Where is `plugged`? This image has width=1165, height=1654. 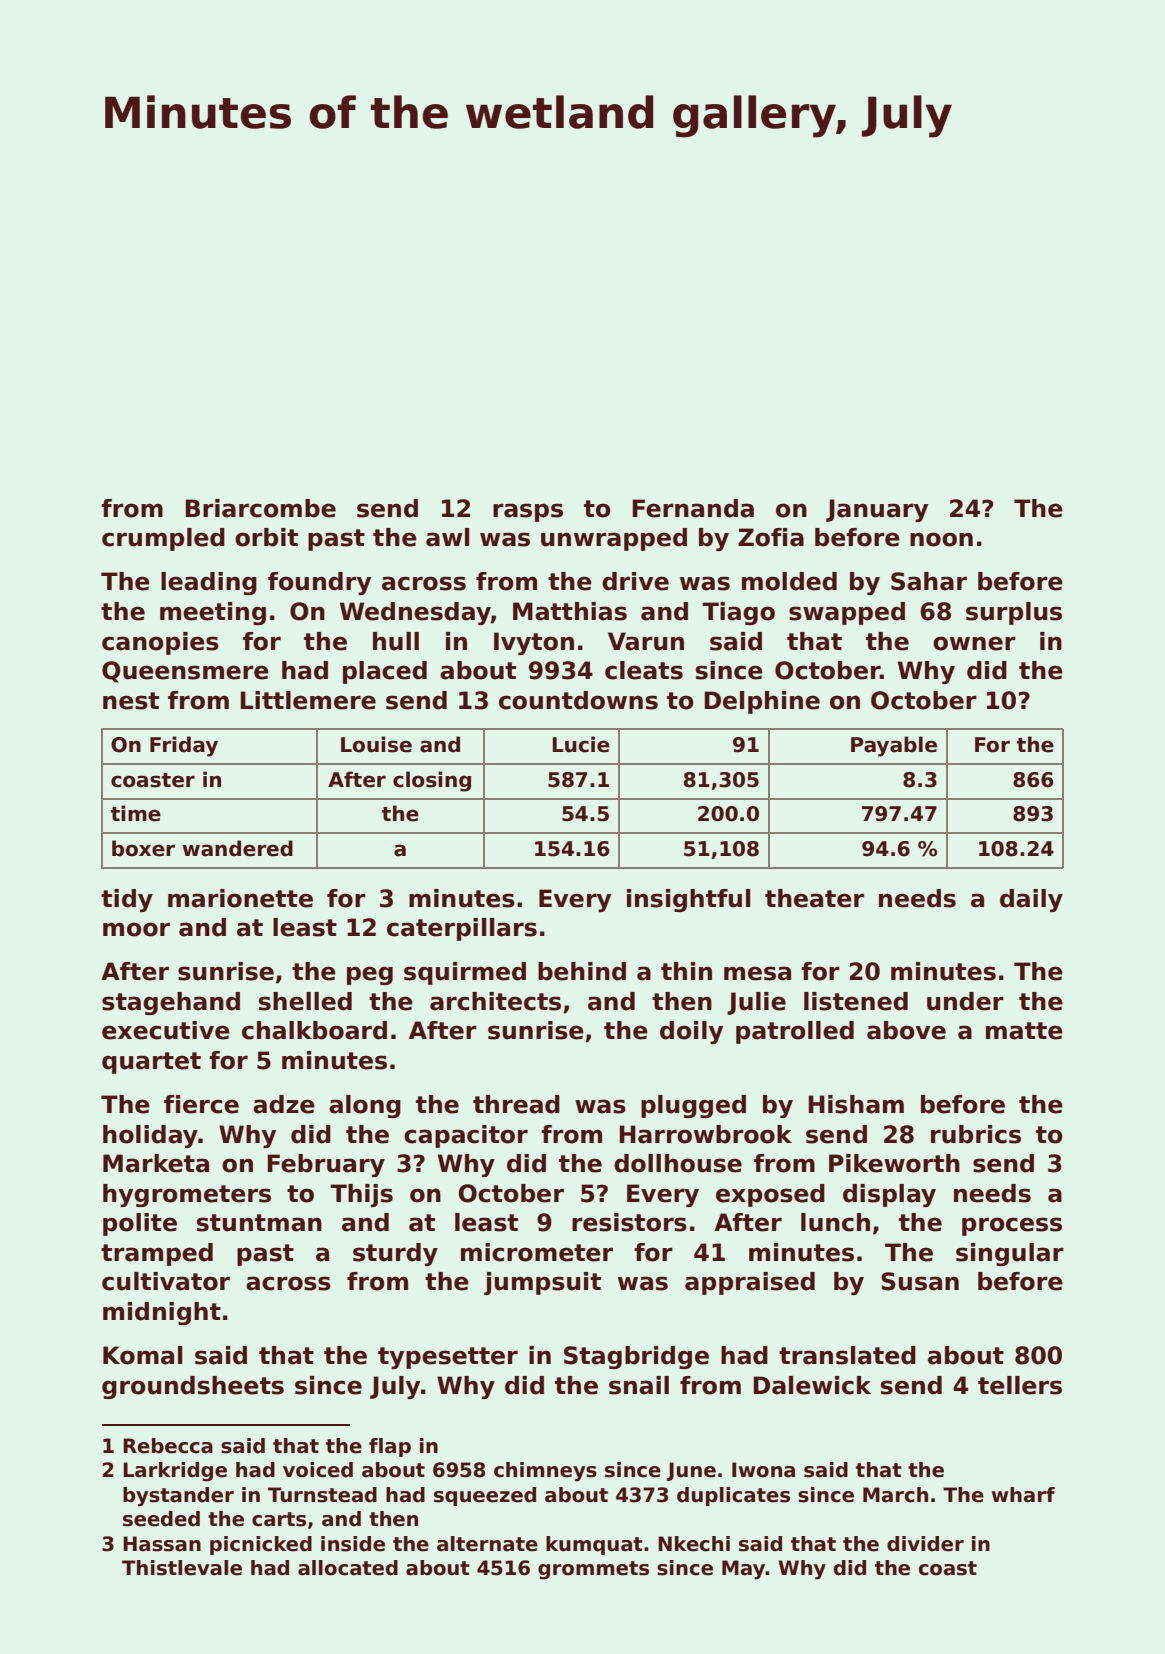 plugged is located at coordinates (693, 1106).
